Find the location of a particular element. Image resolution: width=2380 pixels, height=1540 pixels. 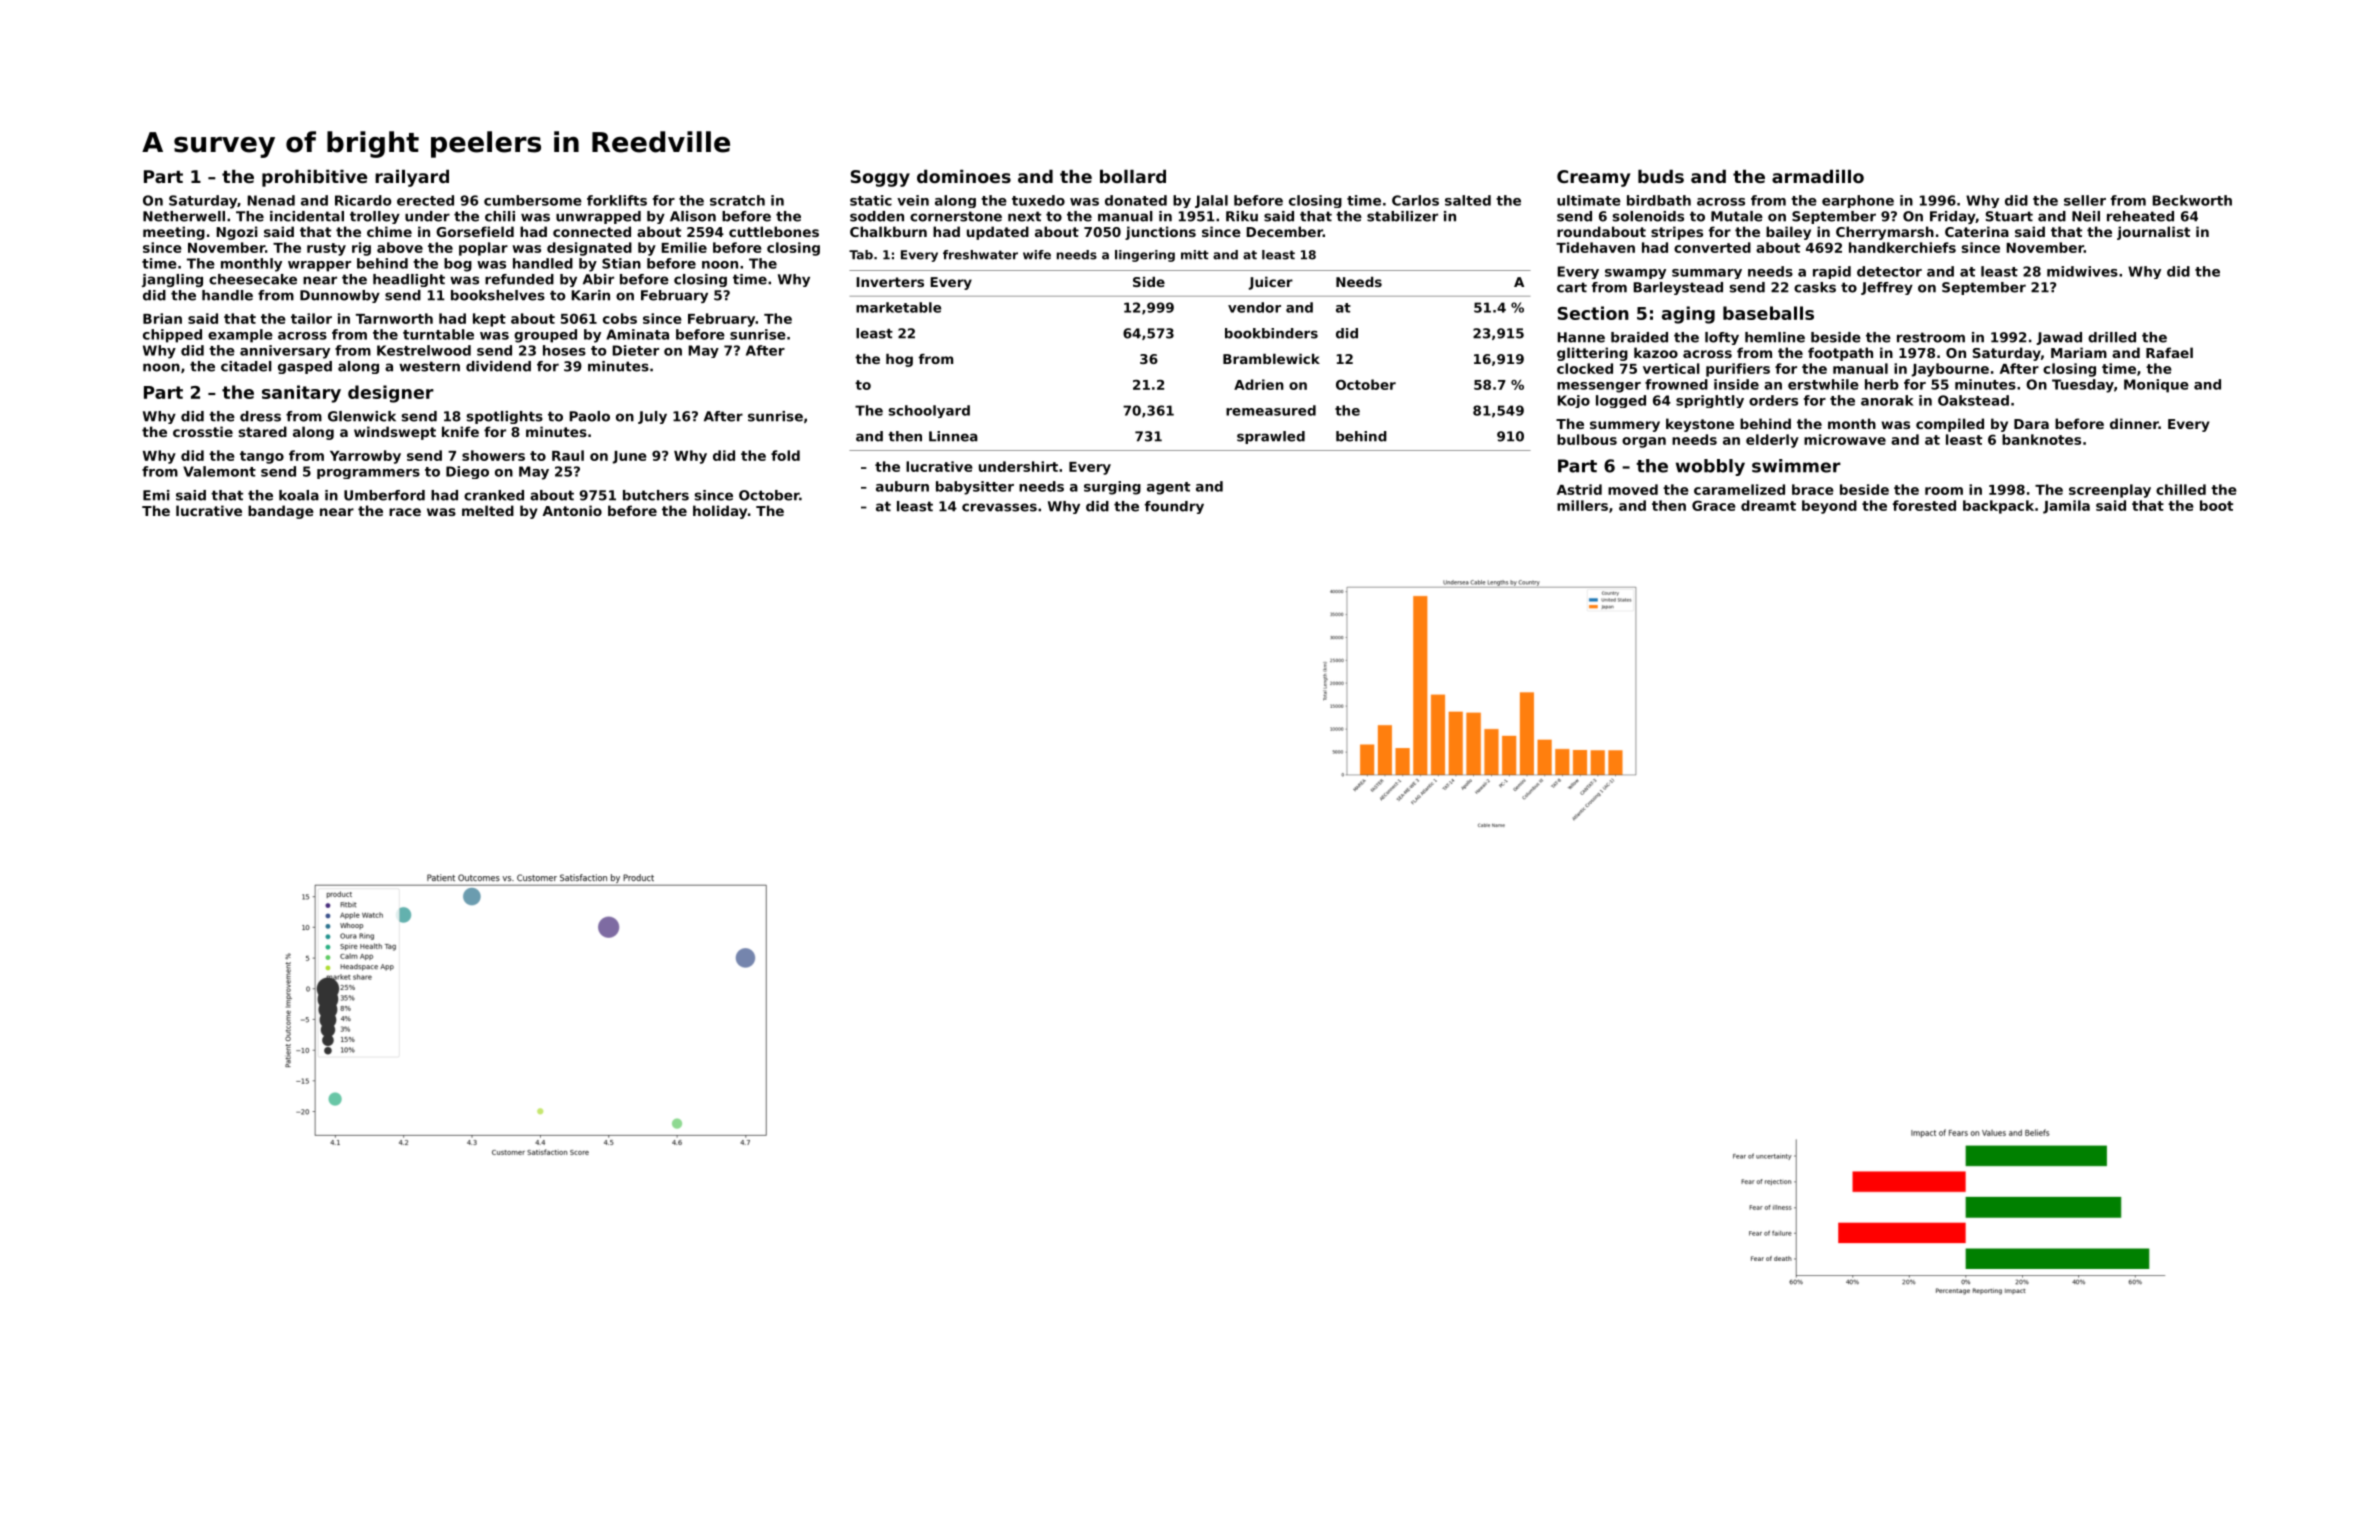

Adrien is located at coordinates (1259, 384).
